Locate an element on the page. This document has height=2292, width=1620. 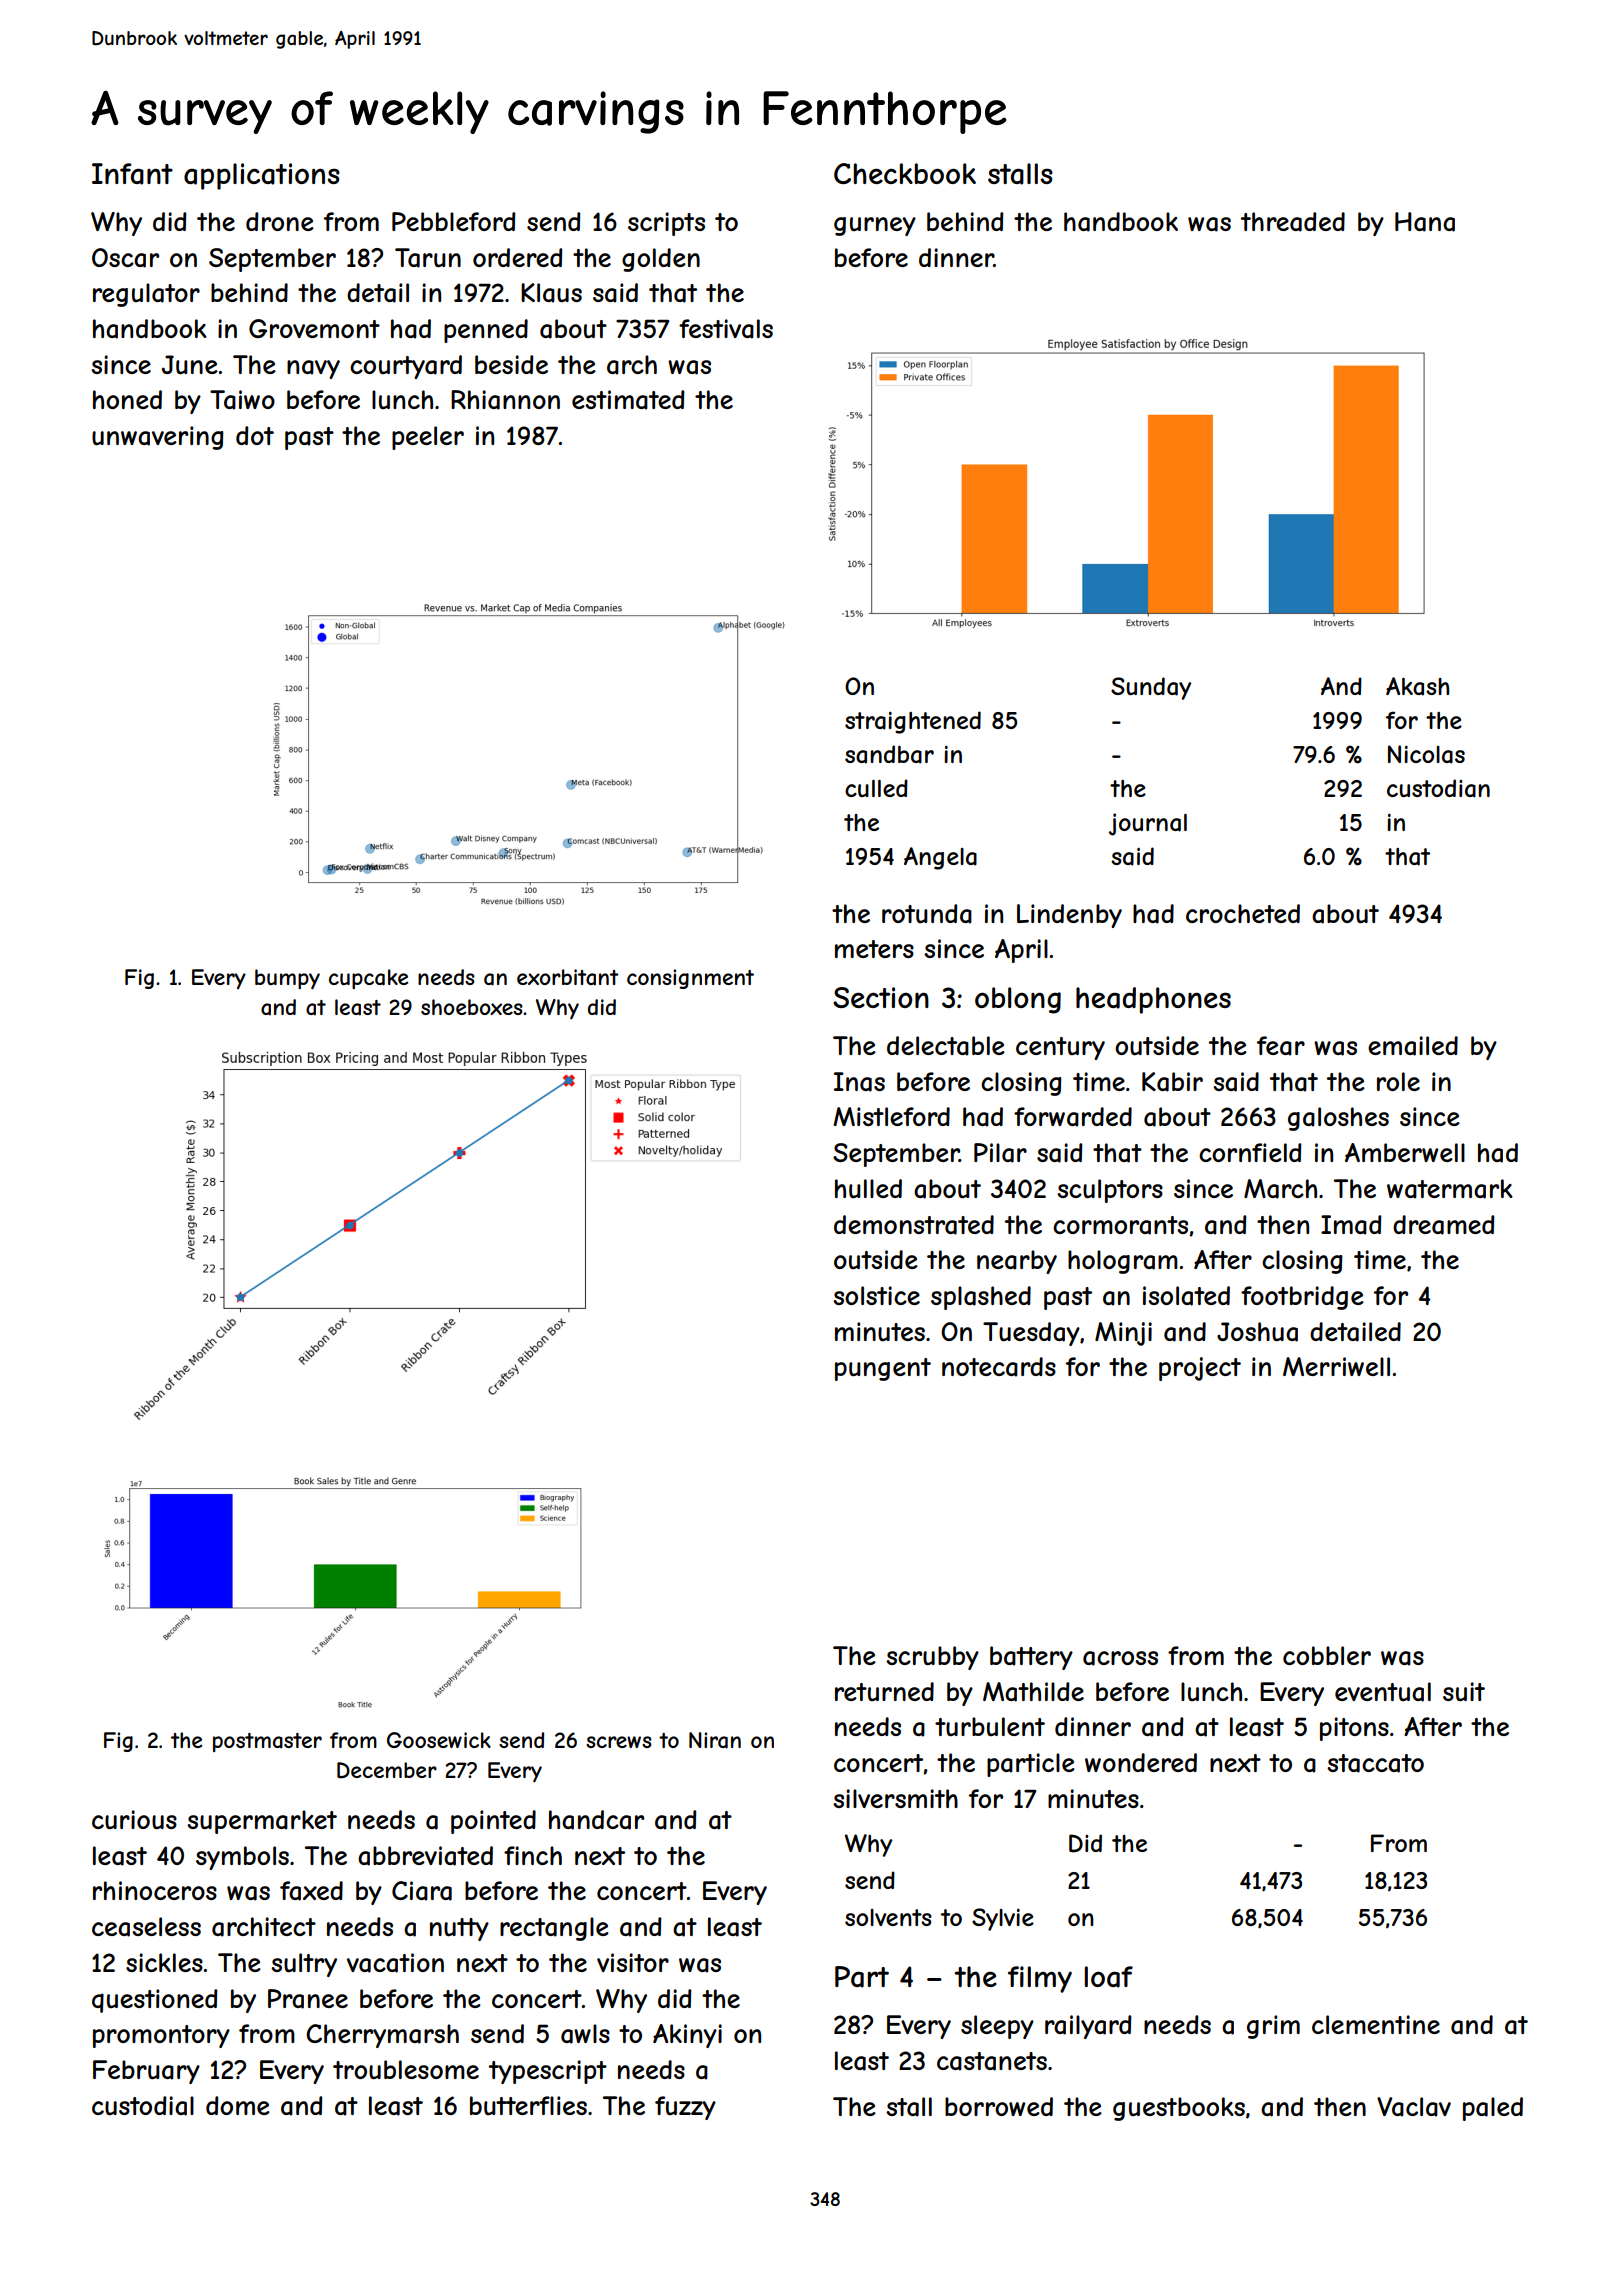
Akash is located at coordinates (1417, 686).
